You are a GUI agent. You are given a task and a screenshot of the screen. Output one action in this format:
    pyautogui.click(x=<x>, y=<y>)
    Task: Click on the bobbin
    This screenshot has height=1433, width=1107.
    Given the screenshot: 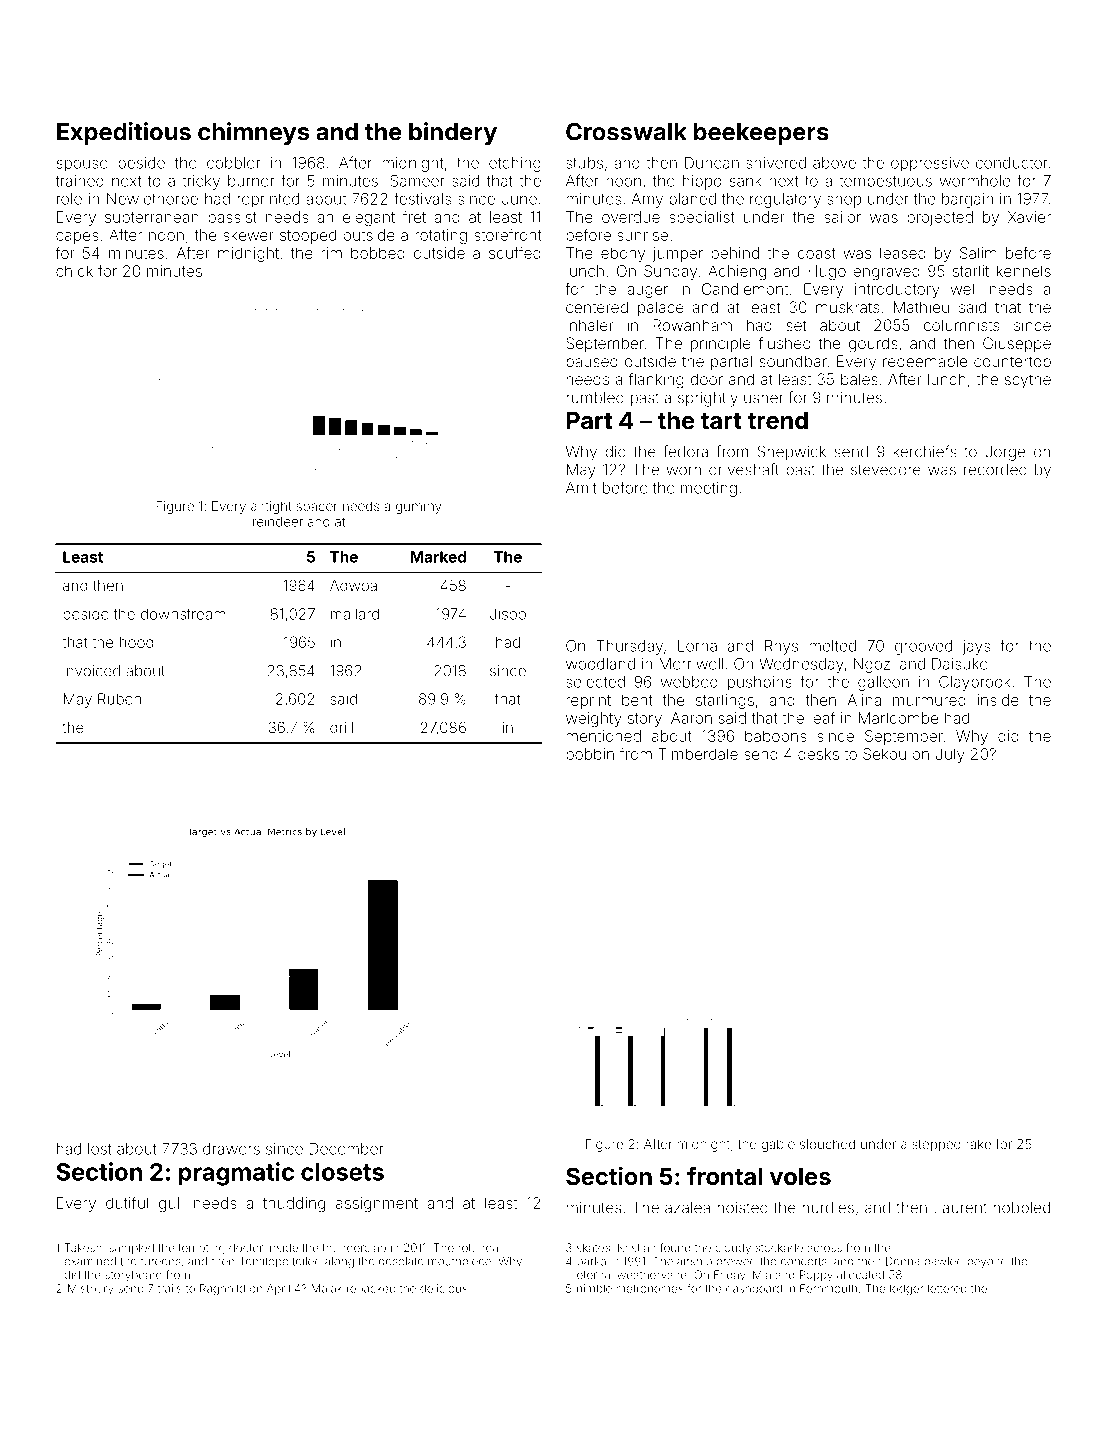 What is the action you would take?
    pyautogui.click(x=590, y=754)
